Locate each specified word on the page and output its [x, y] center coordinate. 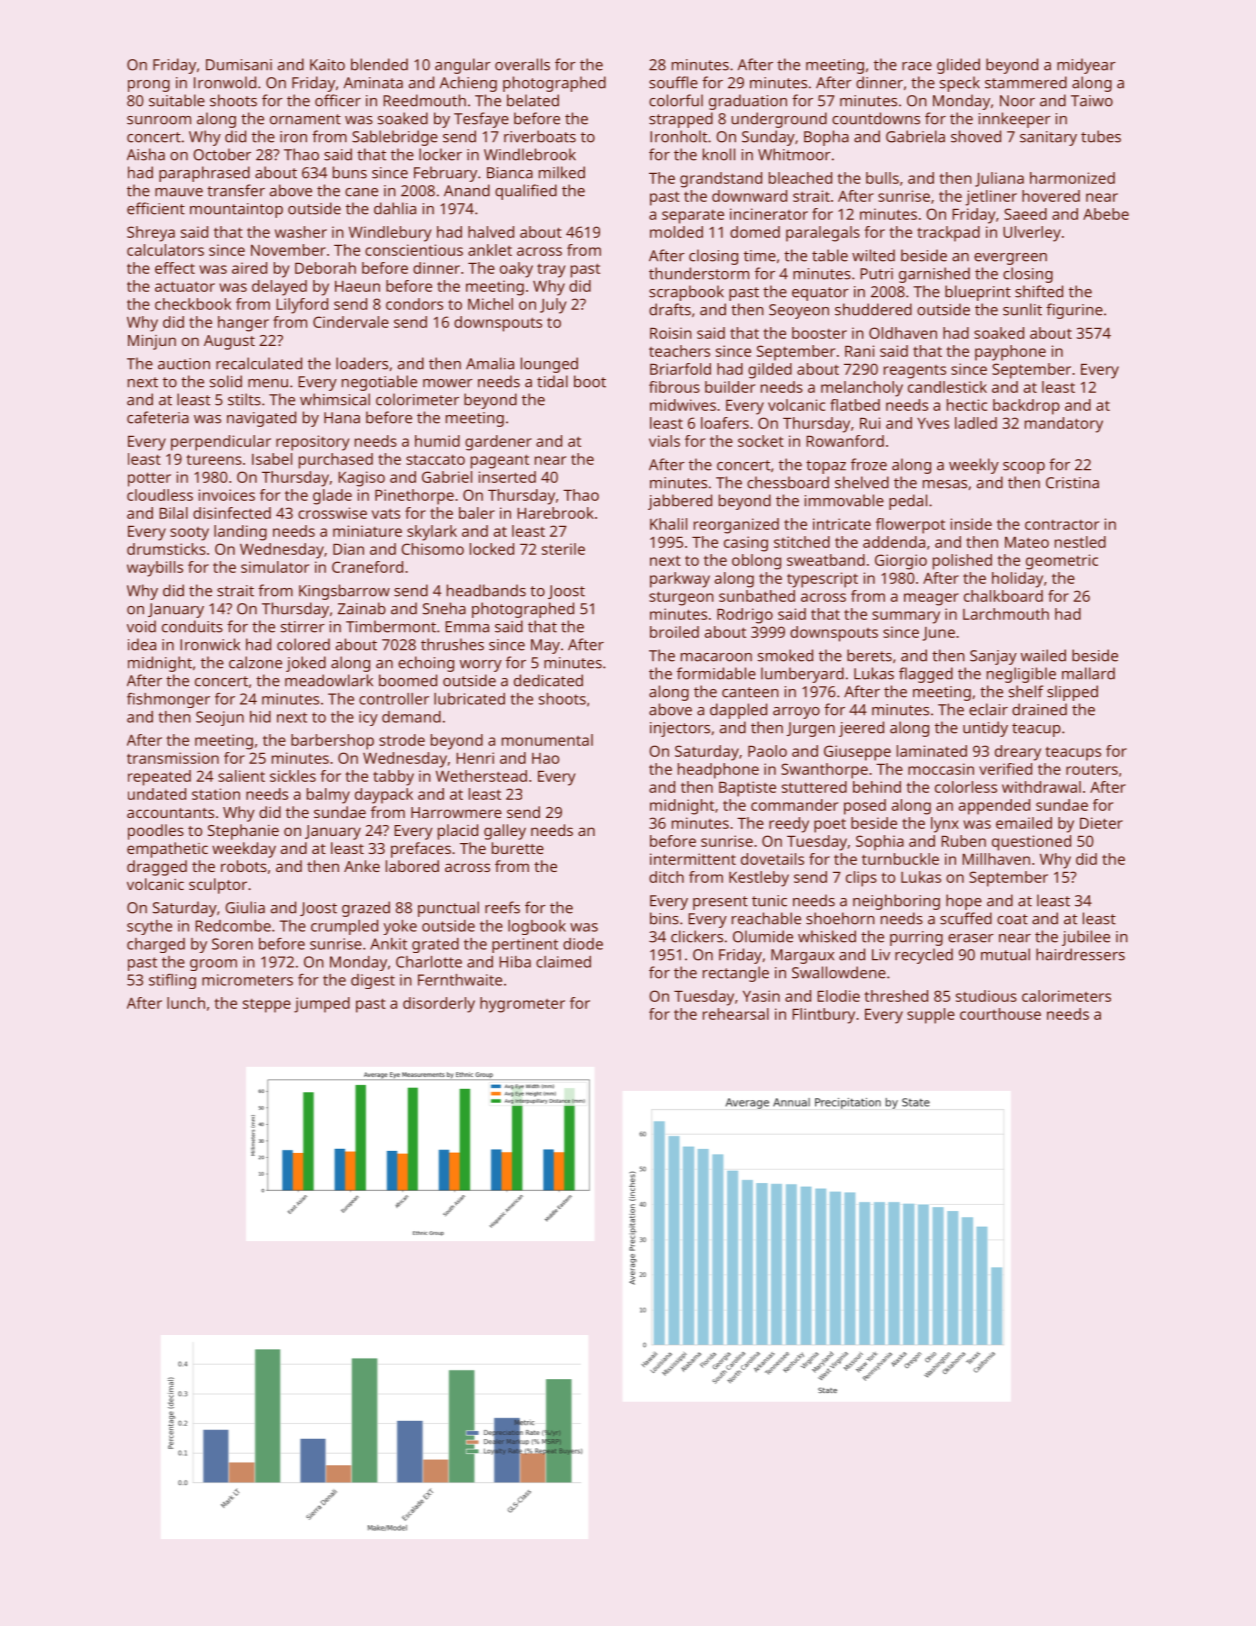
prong [149, 86]
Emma [467, 627]
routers [1092, 770]
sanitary [1048, 138]
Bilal [173, 513]
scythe [149, 927]
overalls [522, 64]
